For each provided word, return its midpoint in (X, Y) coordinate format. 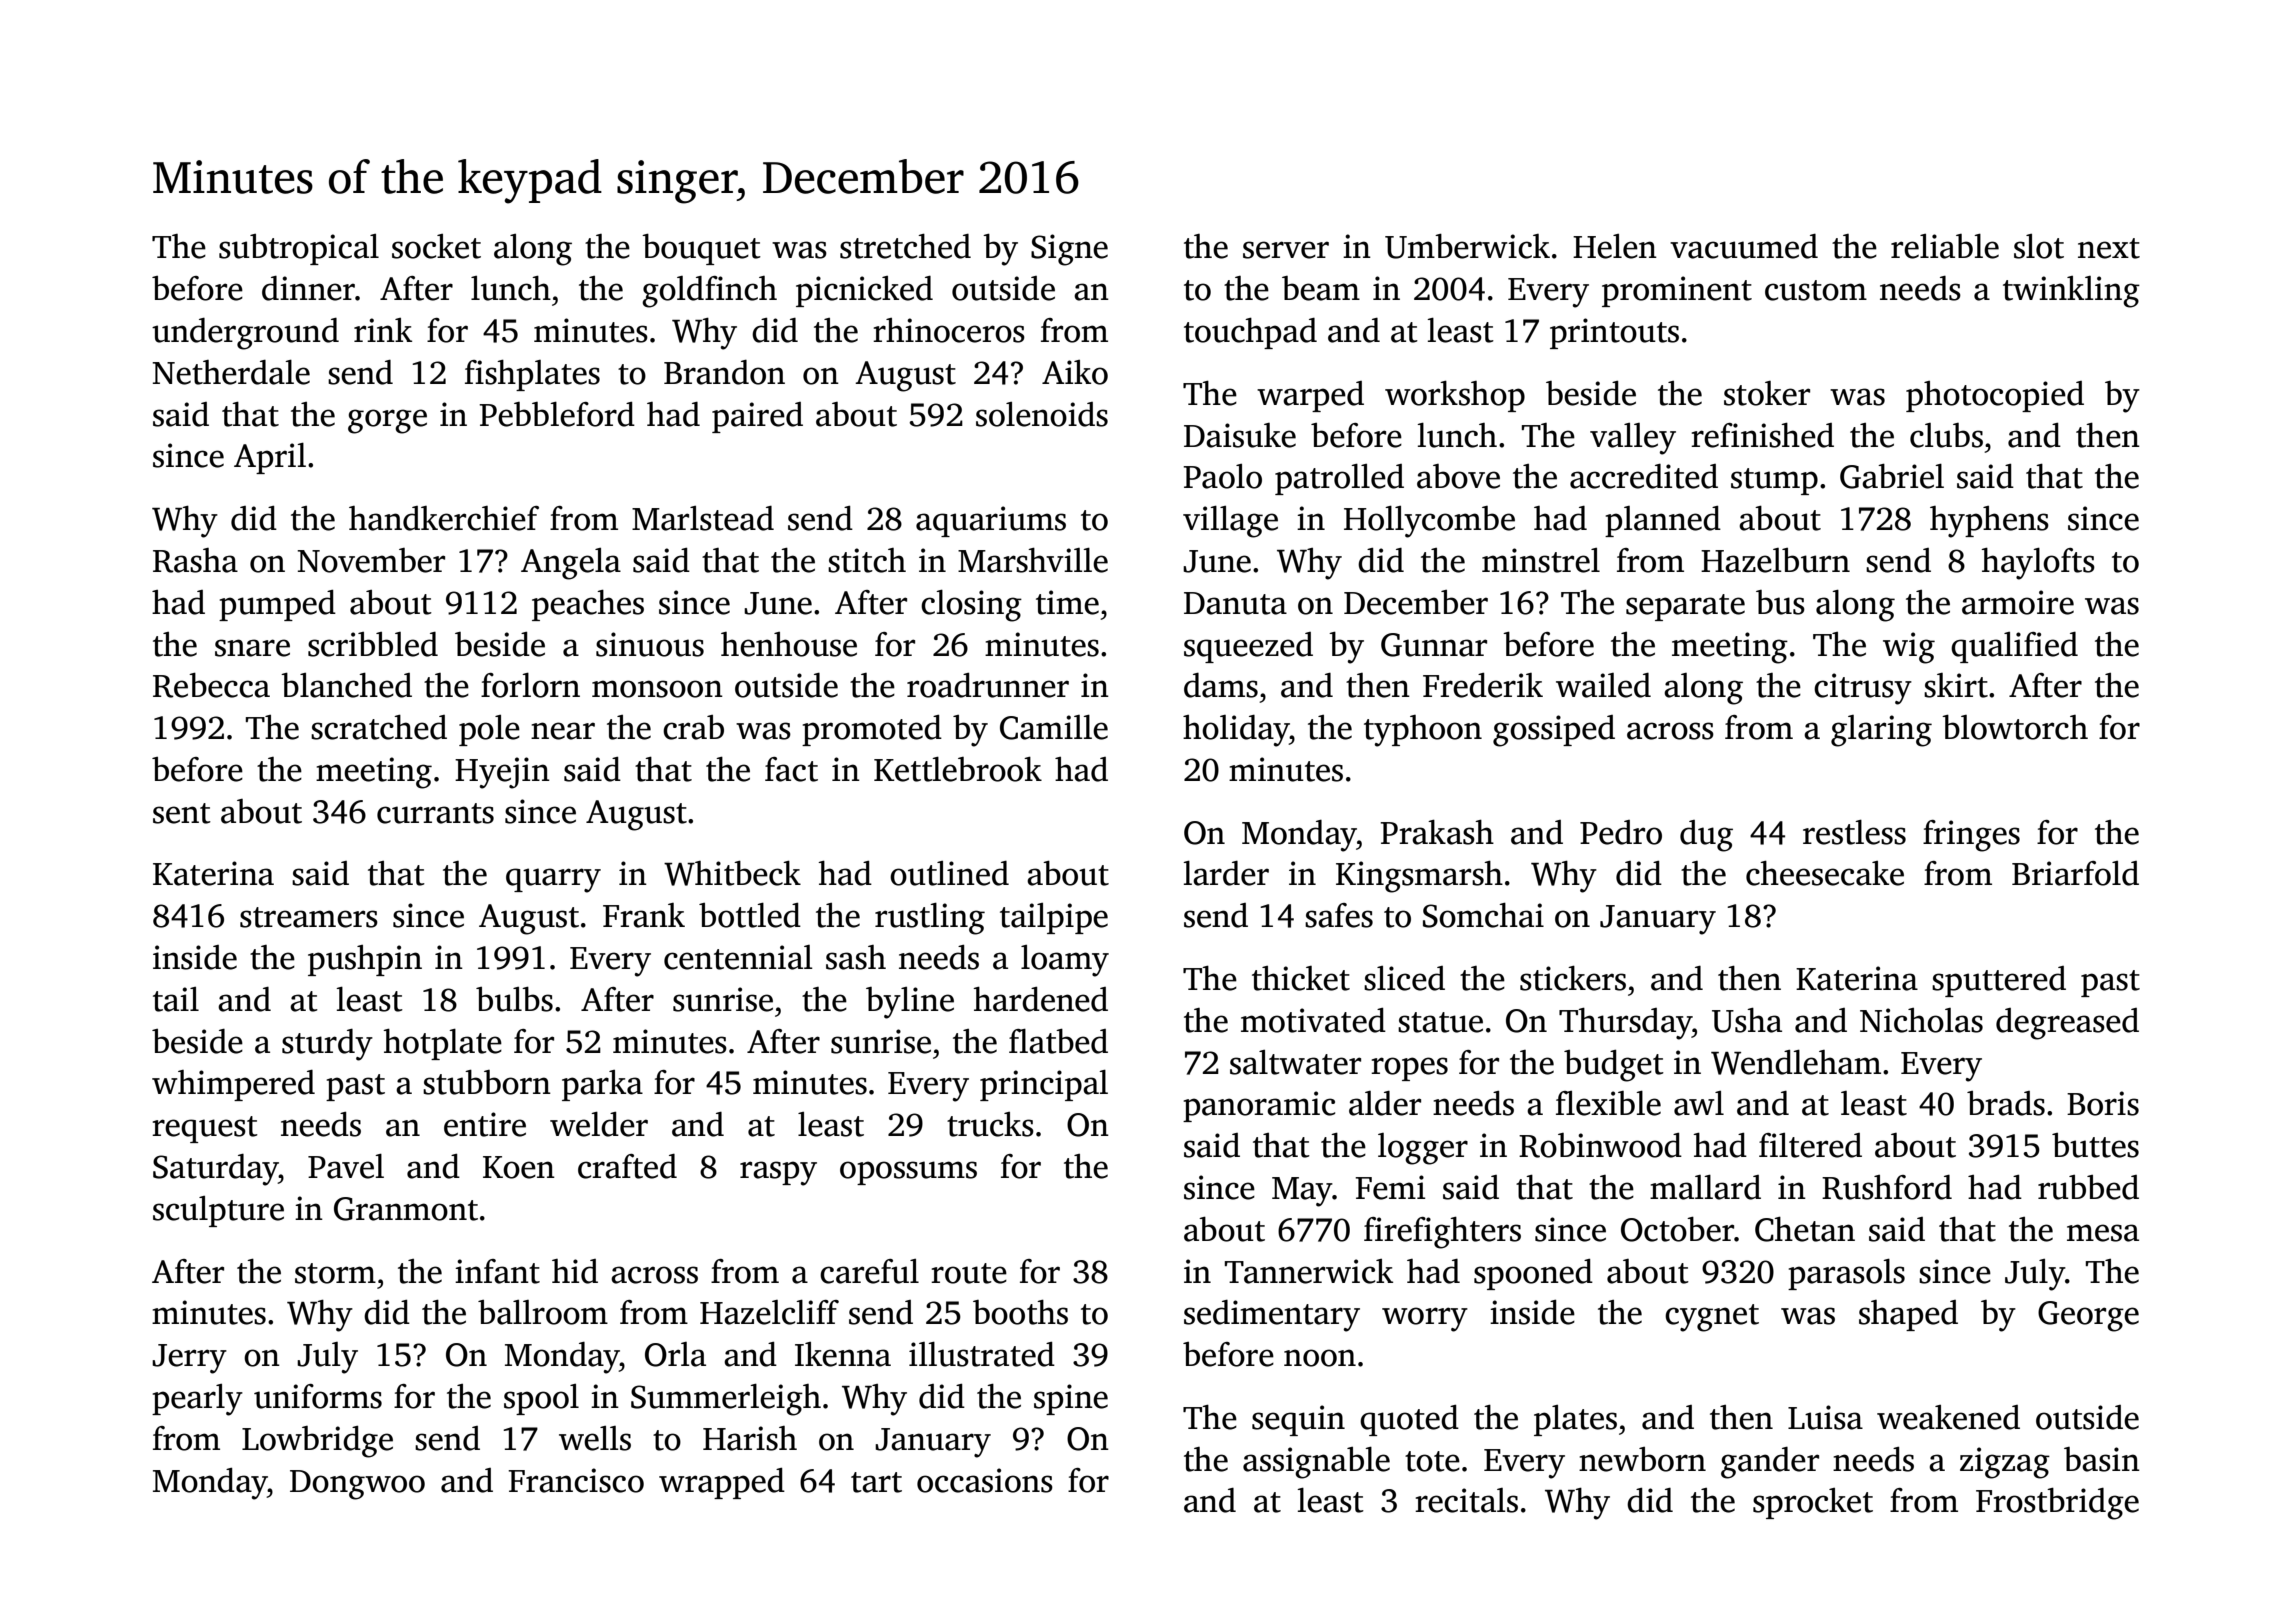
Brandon (724, 372)
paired (757, 417)
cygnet (1712, 1318)
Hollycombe (1429, 521)
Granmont (406, 1209)
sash (856, 957)
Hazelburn (1775, 560)
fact (791, 769)
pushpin (365, 960)
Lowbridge (317, 1442)
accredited (1644, 476)
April (270, 458)
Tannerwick (1309, 1271)
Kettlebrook (958, 769)
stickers (1573, 978)
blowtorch (2015, 727)
